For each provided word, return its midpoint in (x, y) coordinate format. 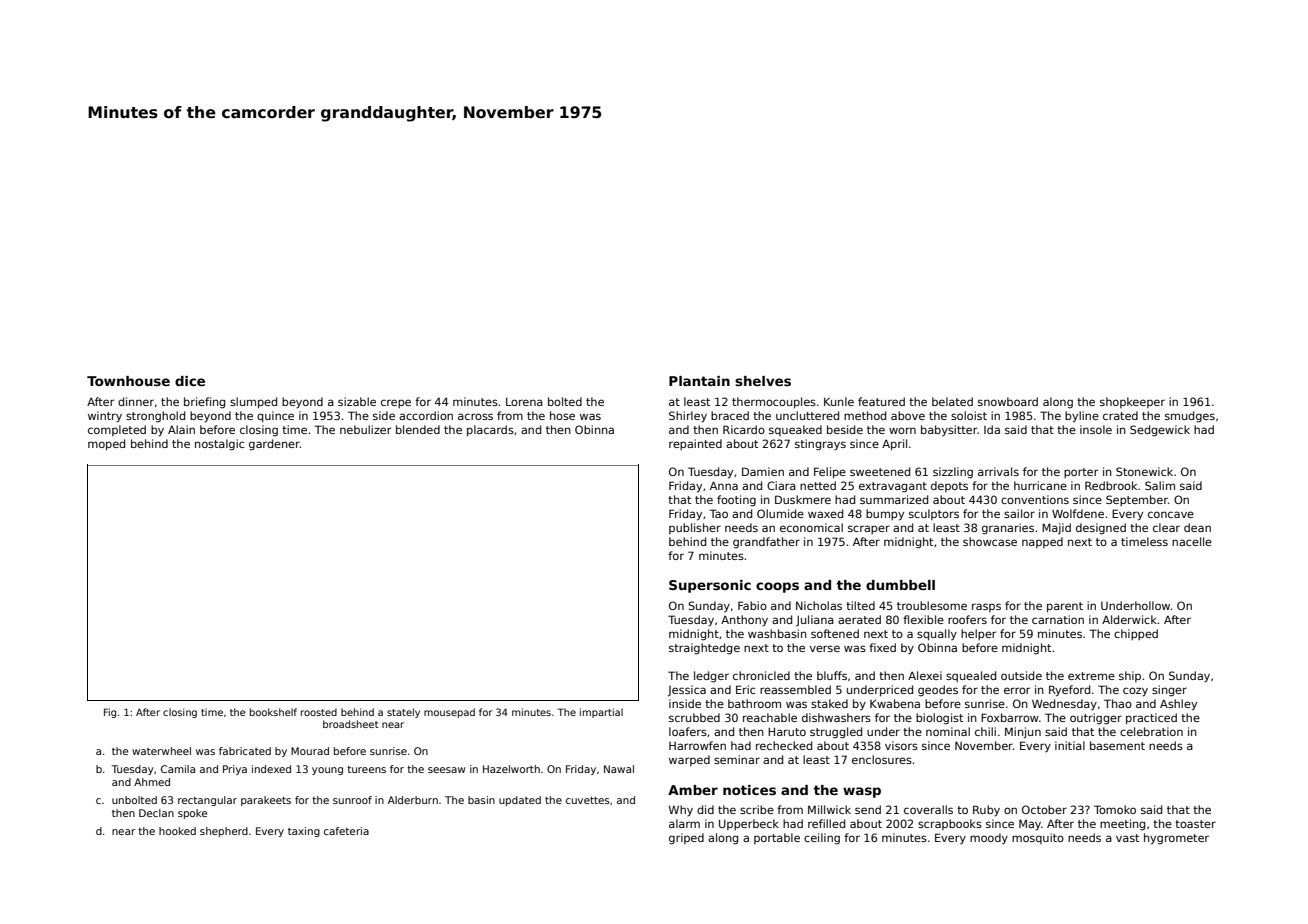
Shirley (688, 417)
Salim (1160, 485)
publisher (695, 528)
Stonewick (1144, 471)
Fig (110, 713)
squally (937, 634)
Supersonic (710, 586)
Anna (724, 485)
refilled (826, 823)
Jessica (687, 691)
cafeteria (346, 831)
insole (1096, 429)
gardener (274, 445)
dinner (136, 401)
